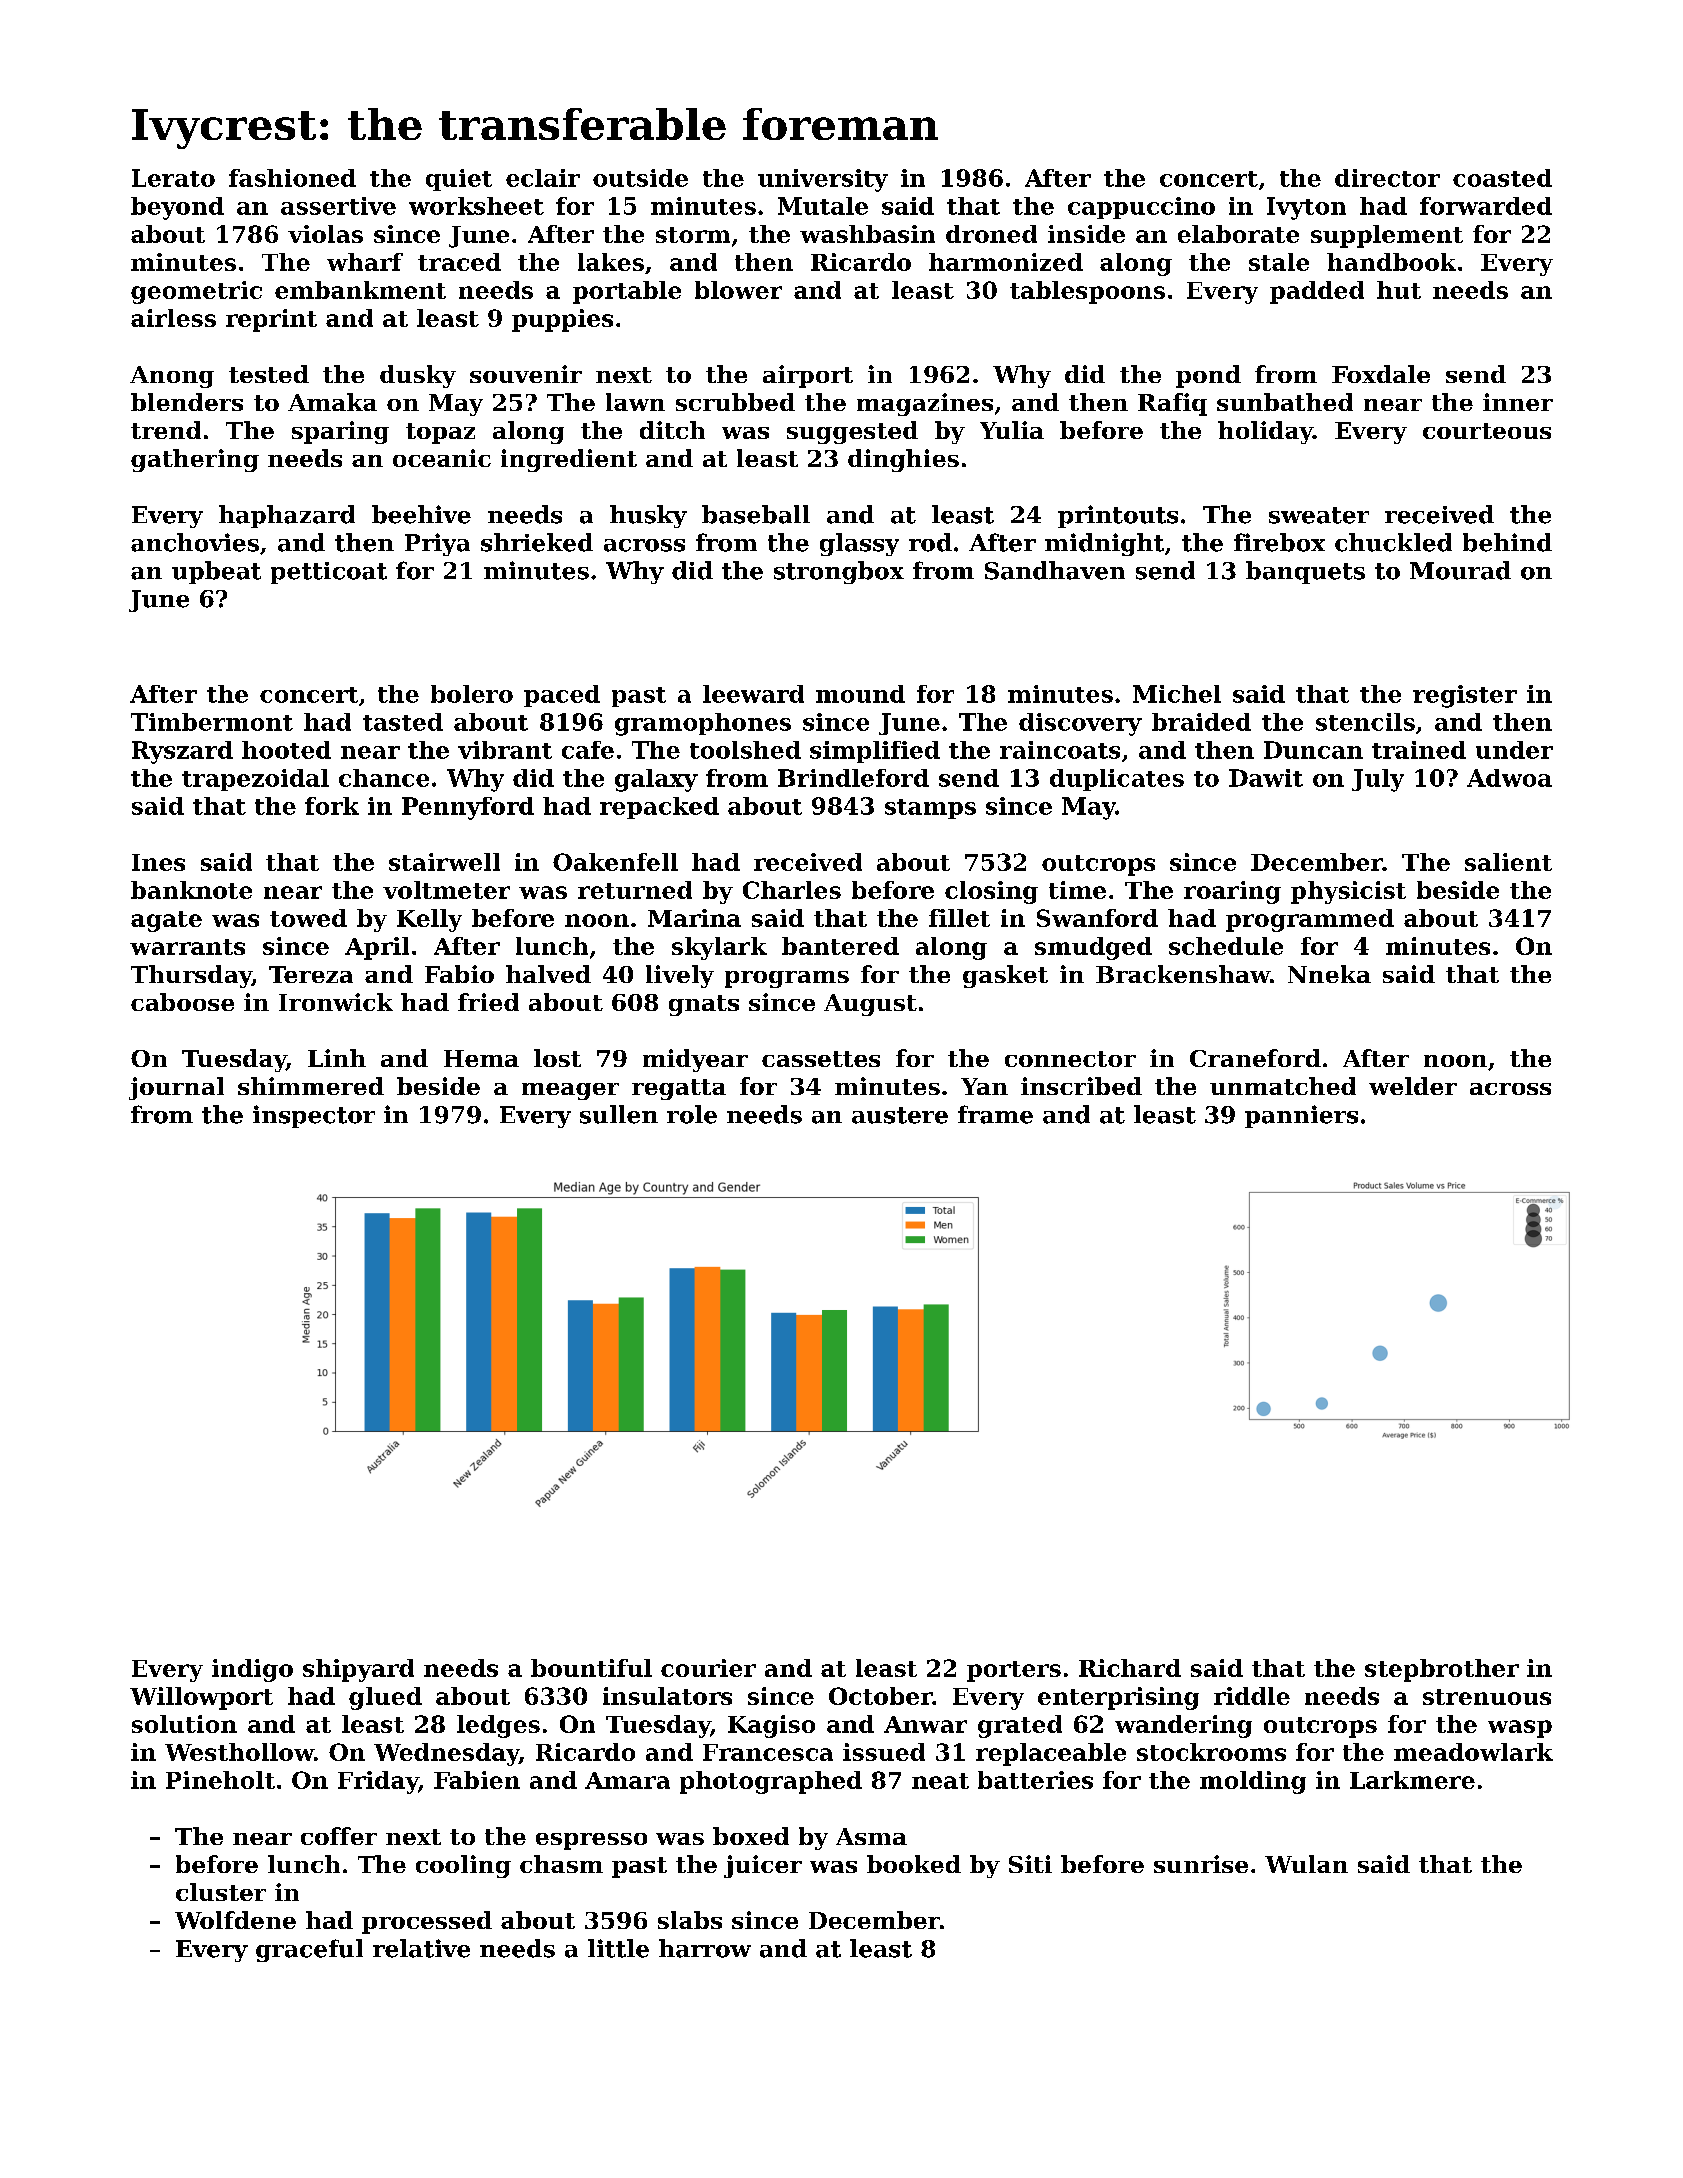 The height and width of the document is (2178, 1683). Describe the element at coordinates (1305, 572) in the document. I see `banquets` at that location.
